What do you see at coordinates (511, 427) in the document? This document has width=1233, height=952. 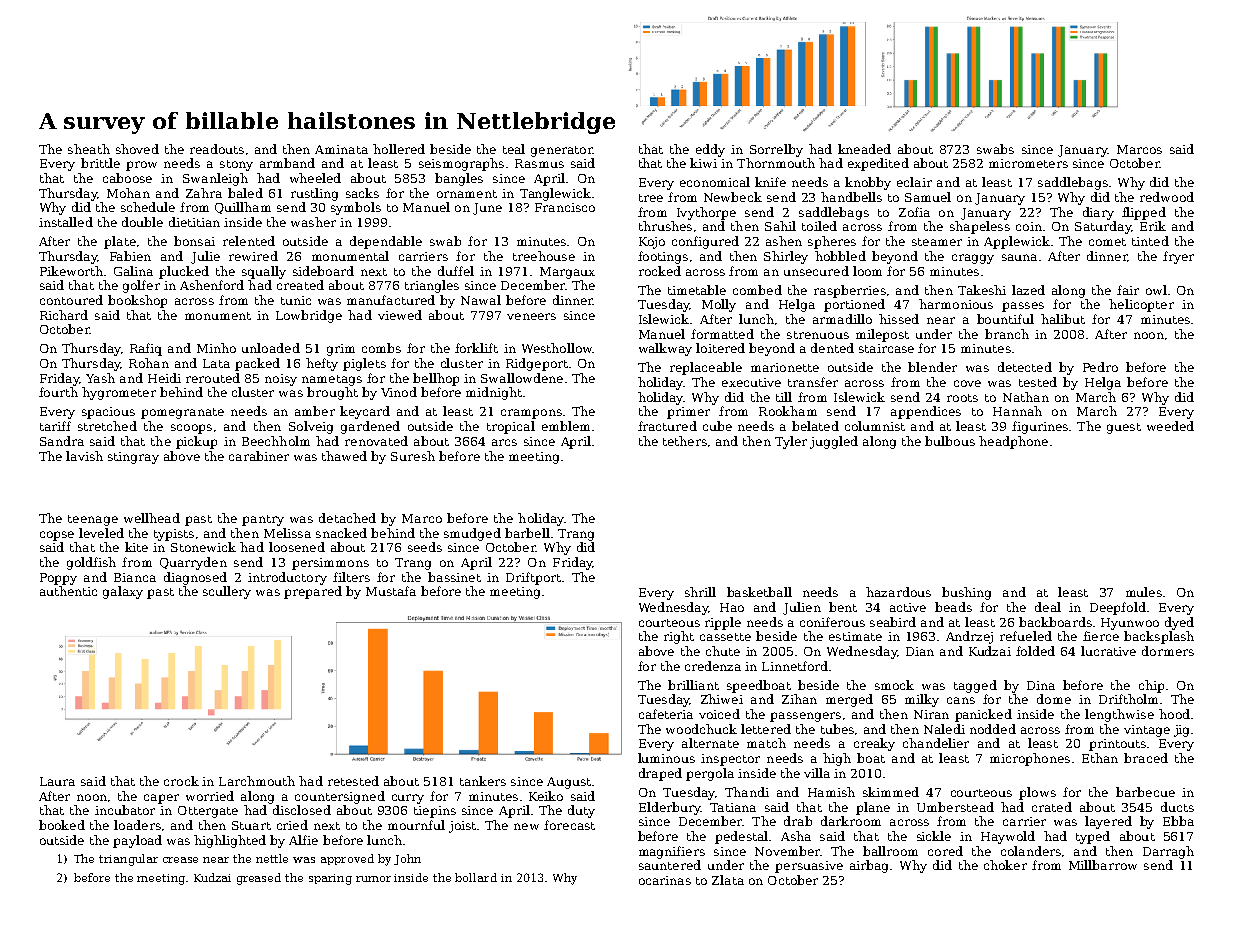 I see `tropical` at bounding box center [511, 427].
